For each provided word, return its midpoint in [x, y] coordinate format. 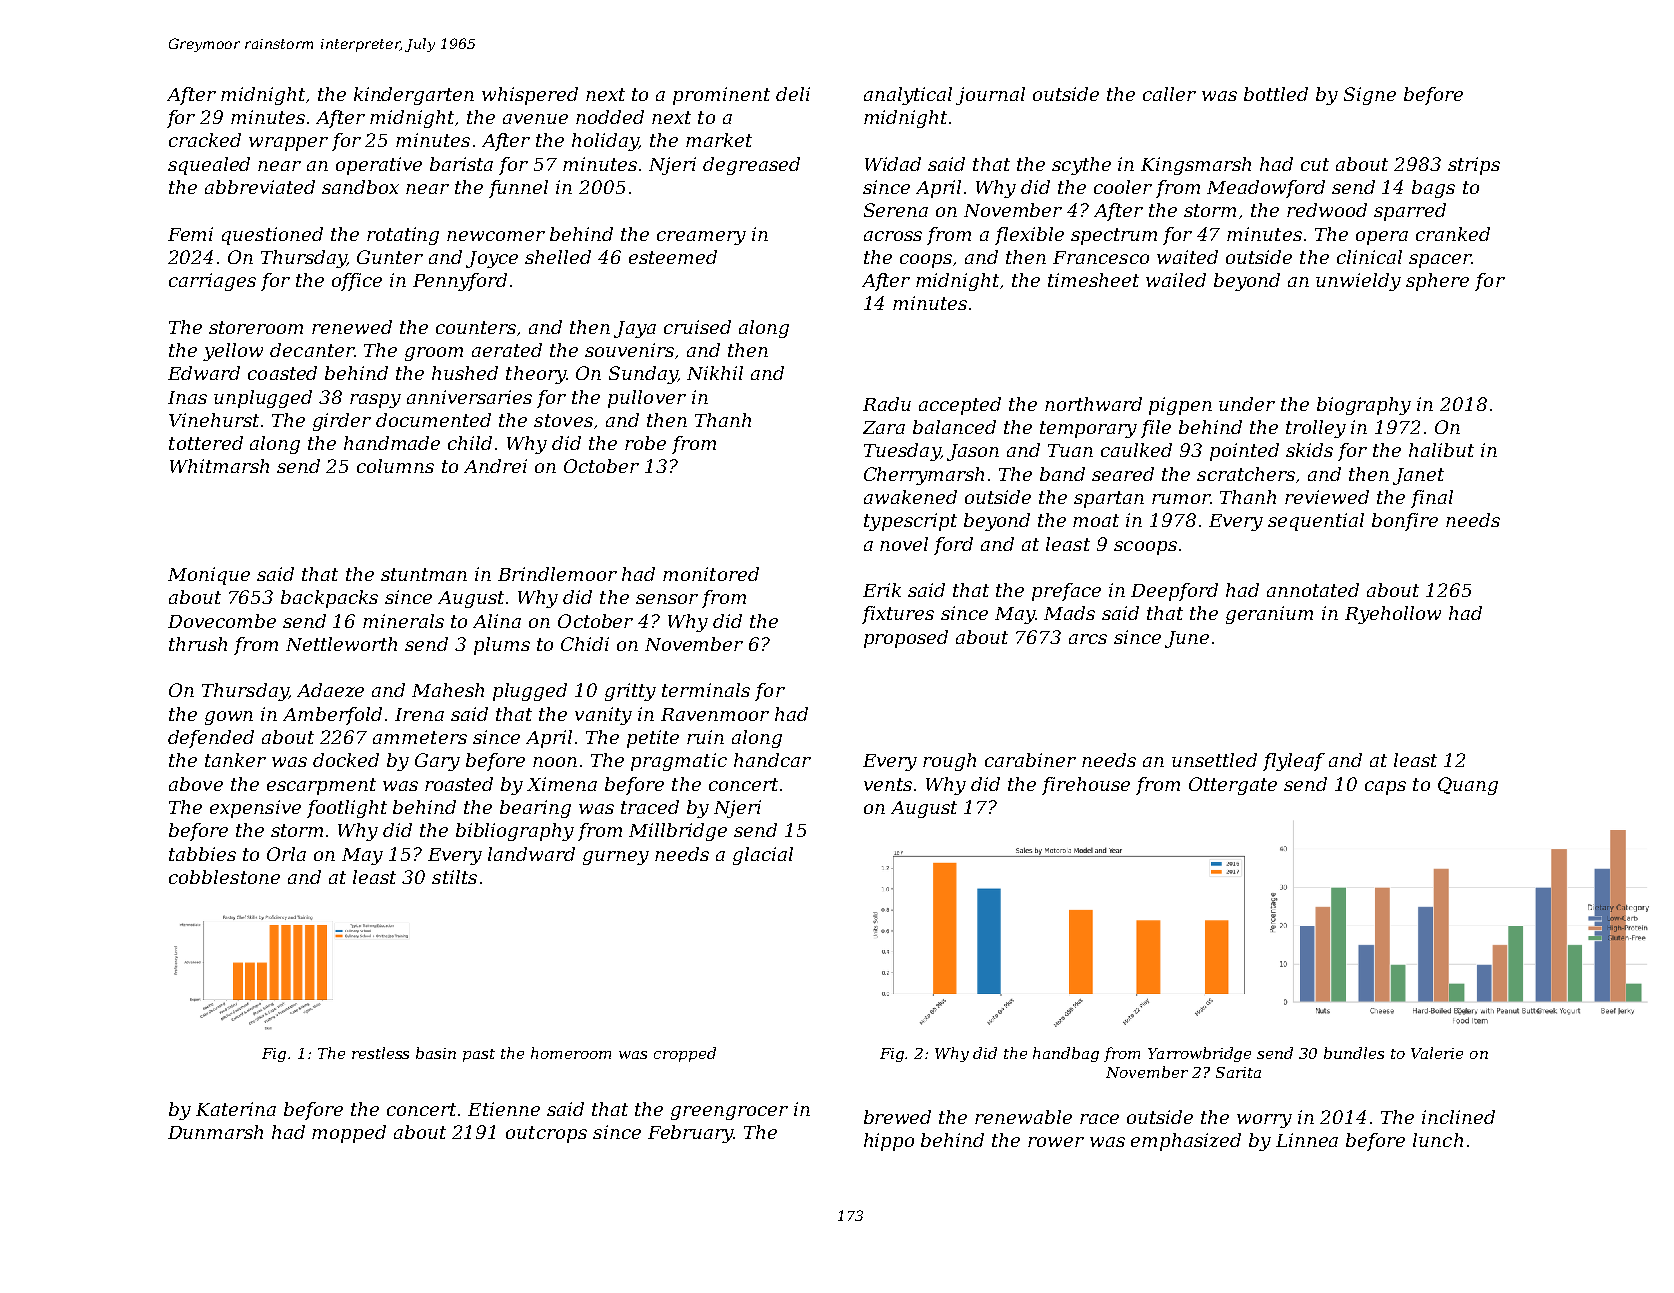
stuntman [424, 574]
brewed [897, 1117]
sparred [1410, 212]
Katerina [236, 1109]
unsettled [1214, 760]
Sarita [1238, 1072]
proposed [906, 639]
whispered [530, 96]
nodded [610, 117]
